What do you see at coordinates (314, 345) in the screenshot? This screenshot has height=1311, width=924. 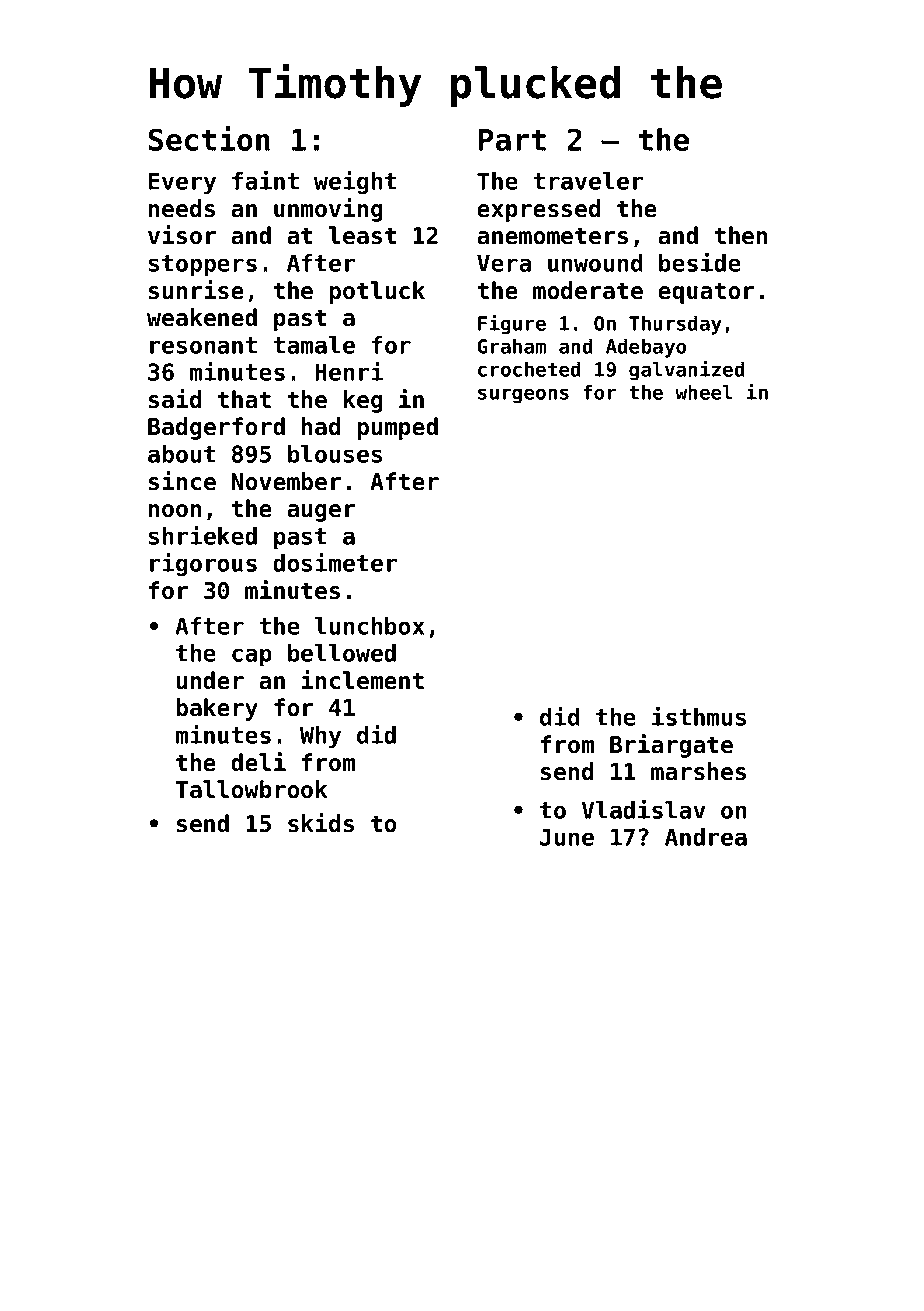 I see `tamale` at bounding box center [314, 345].
